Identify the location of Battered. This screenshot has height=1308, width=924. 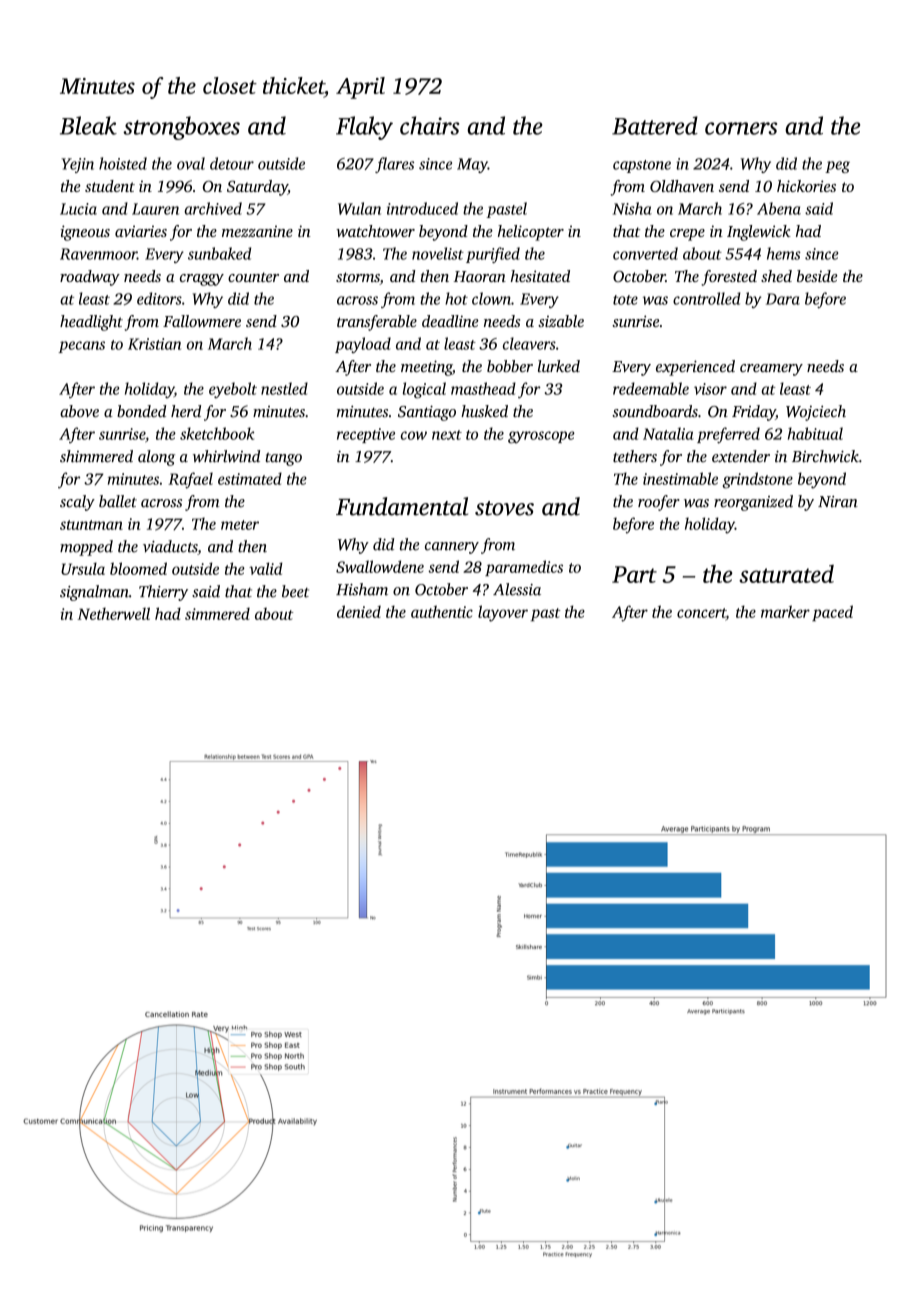
(655, 125).
